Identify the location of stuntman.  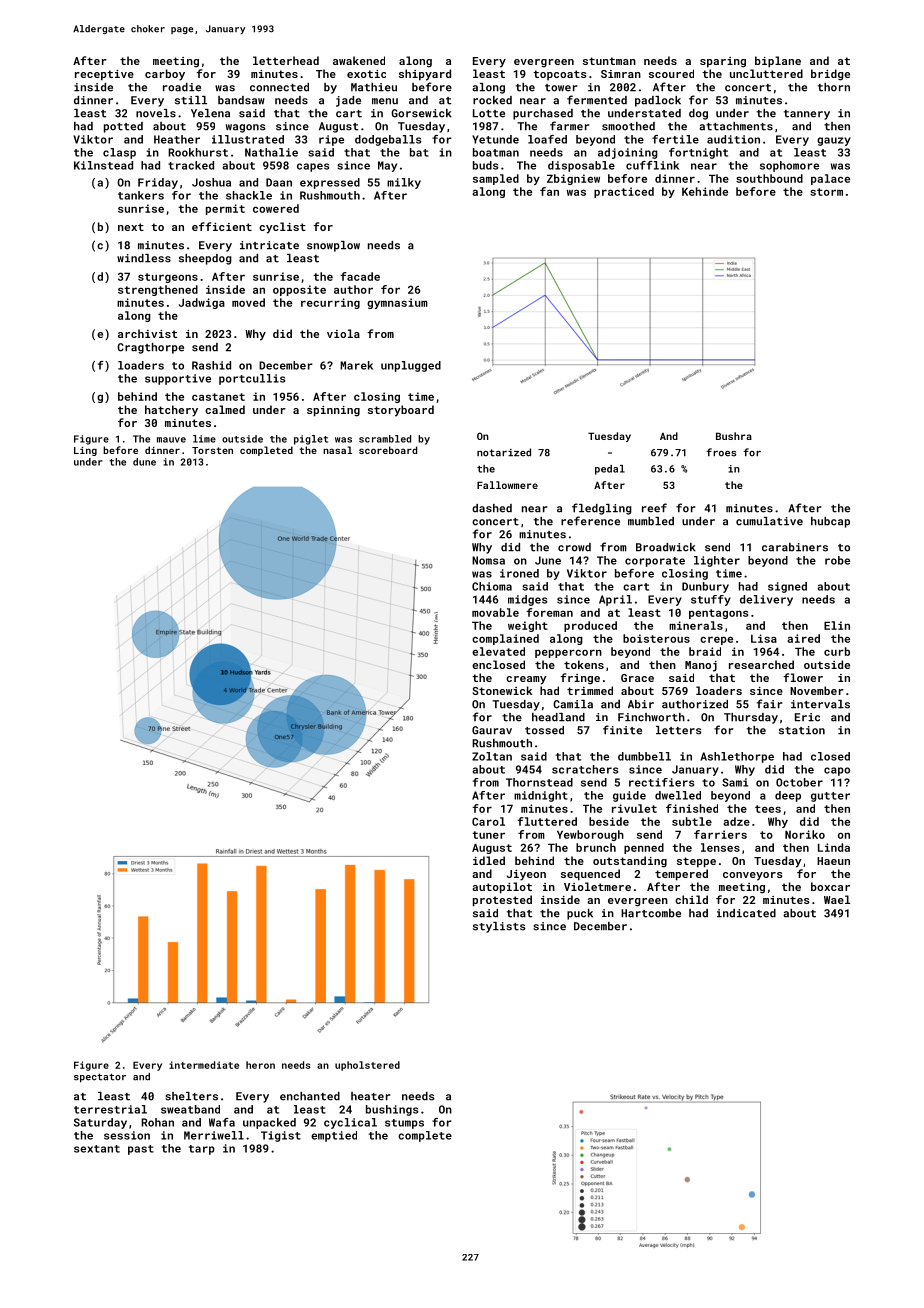
(609, 61).
